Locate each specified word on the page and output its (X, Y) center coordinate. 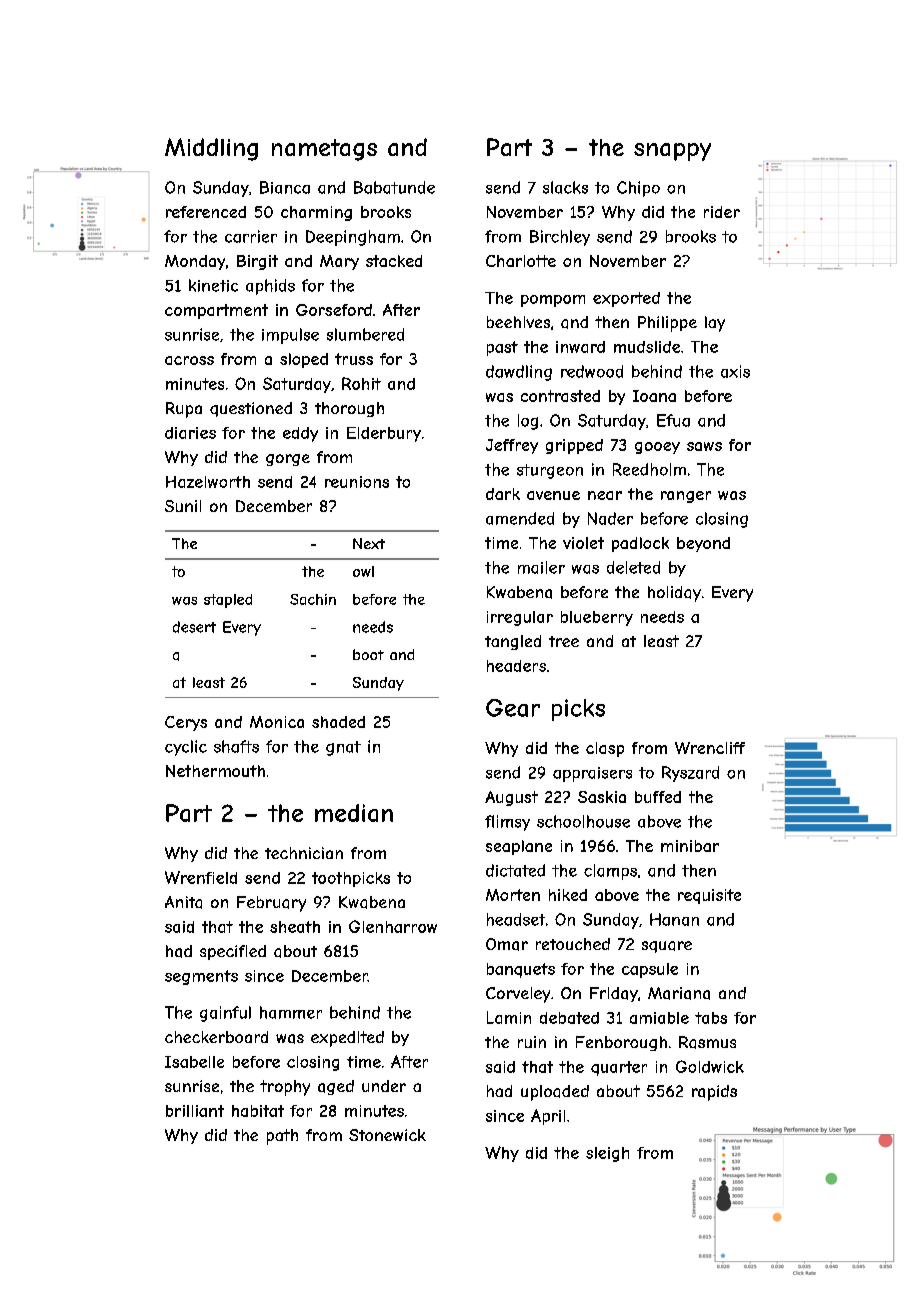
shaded (338, 722)
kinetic (213, 285)
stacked (394, 261)
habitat (258, 1111)
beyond (703, 544)
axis (735, 371)
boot (368, 654)
